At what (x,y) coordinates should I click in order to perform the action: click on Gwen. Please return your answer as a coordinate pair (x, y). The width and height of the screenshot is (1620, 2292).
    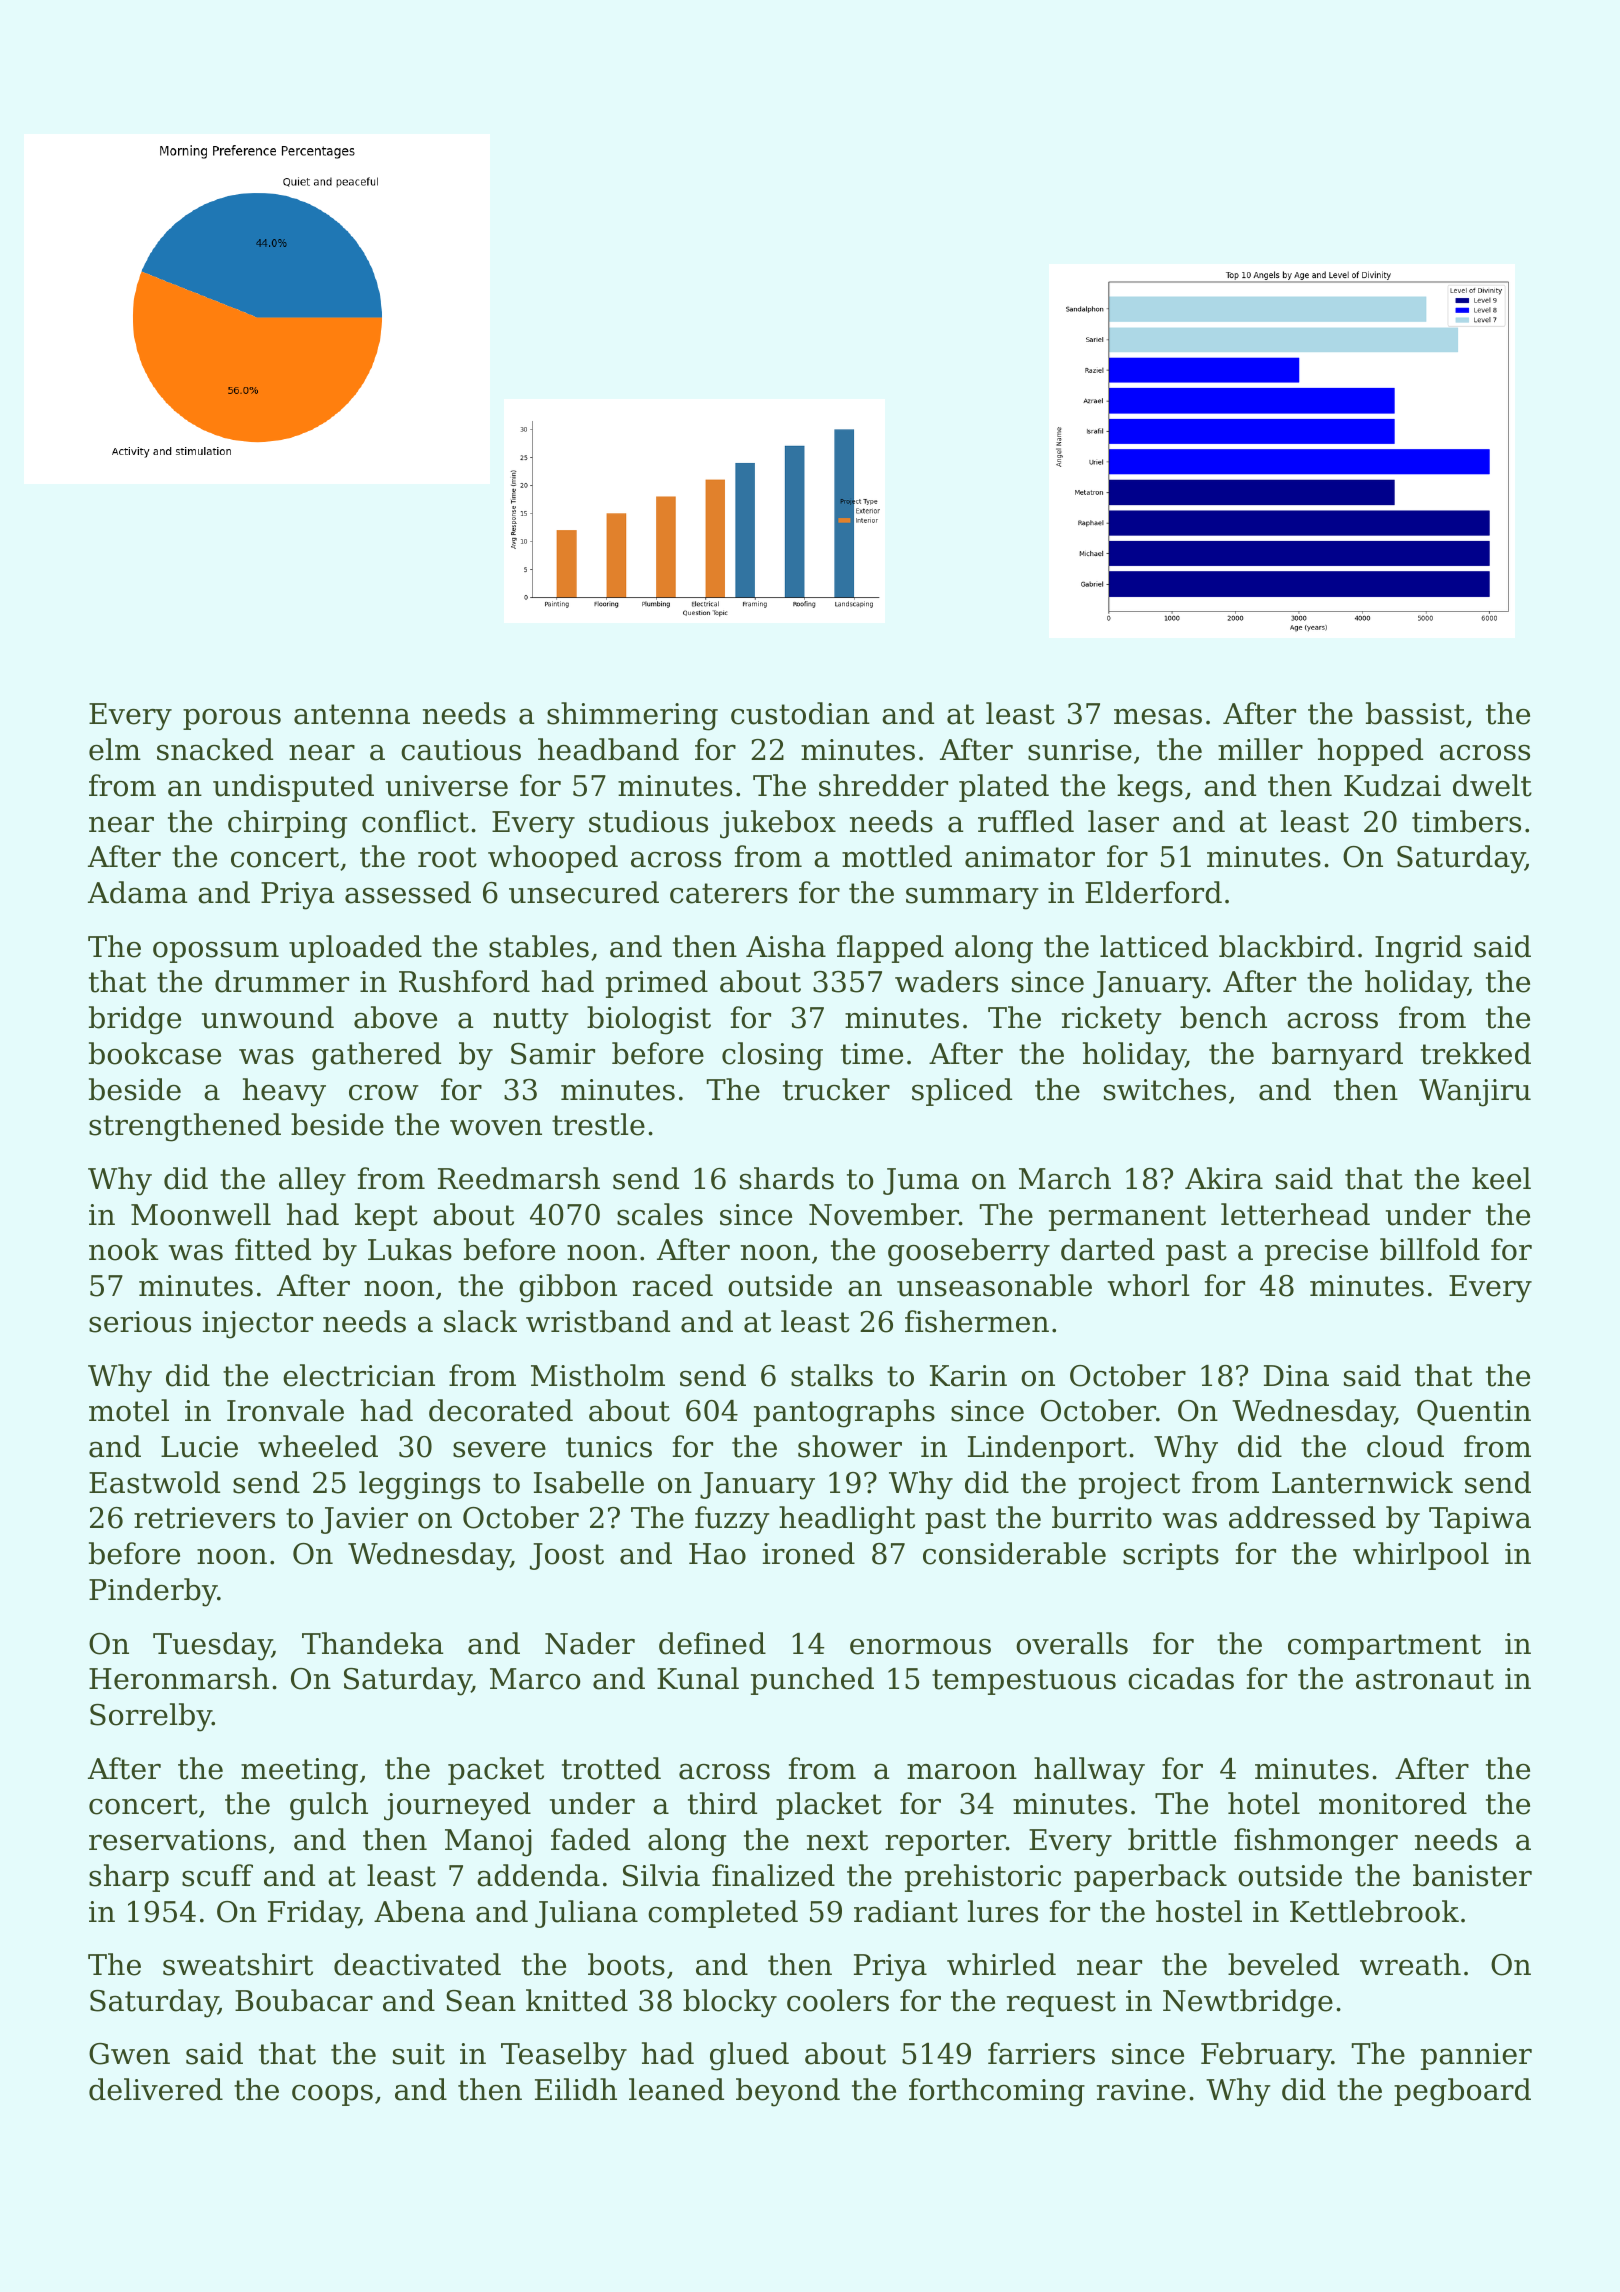
    Looking at the image, I should click on (129, 2054).
